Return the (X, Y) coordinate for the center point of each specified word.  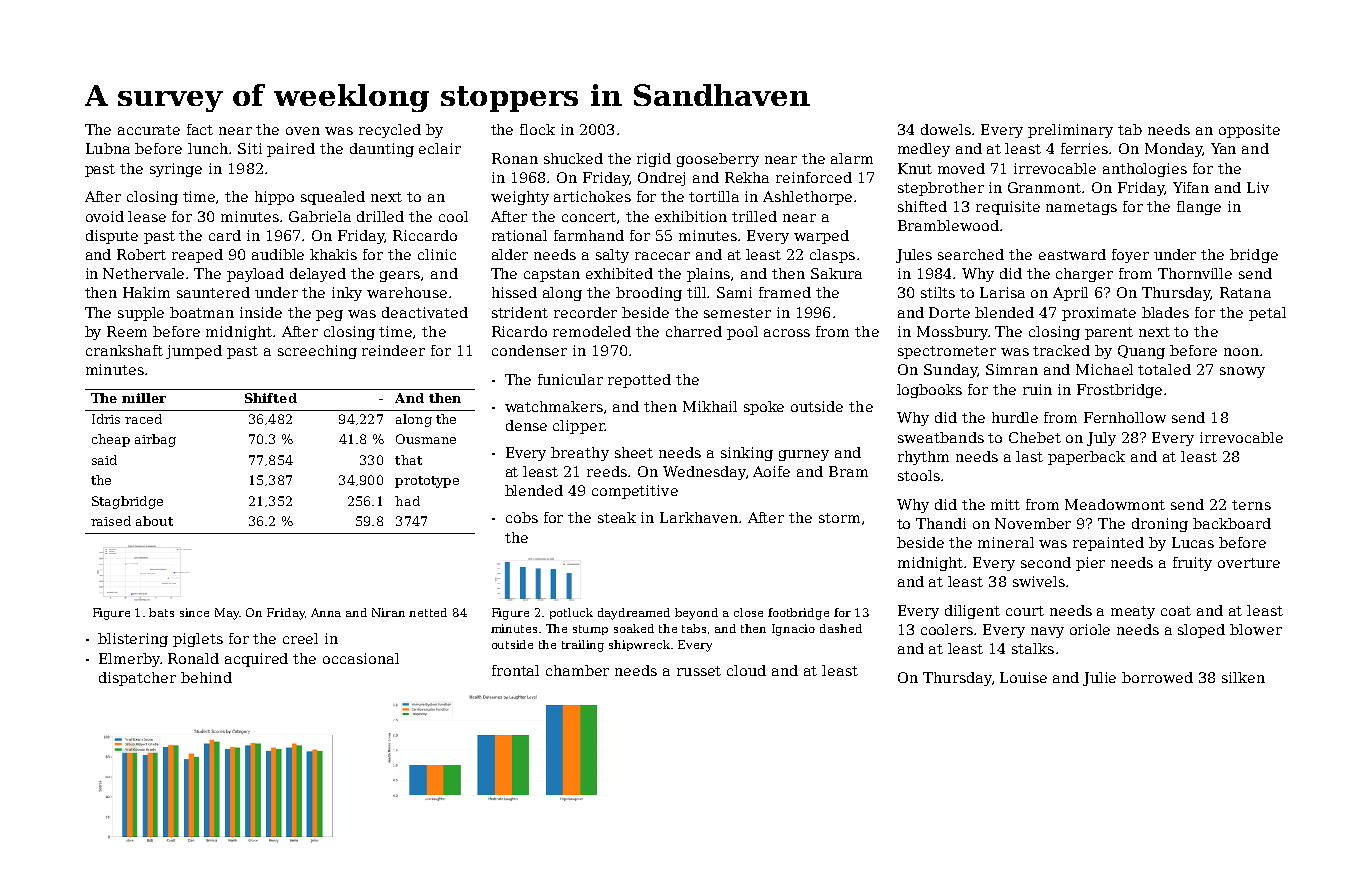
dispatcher (137, 679)
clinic (437, 254)
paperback (1086, 458)
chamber (577, 670)
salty (612, 256)
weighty (520, 198)
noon (1241, 352)
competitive (635, 492)
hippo (274, 198)
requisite (1008, 208)
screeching (317, 352)
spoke (764, 408)
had (407, 501)
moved (961, 168)
